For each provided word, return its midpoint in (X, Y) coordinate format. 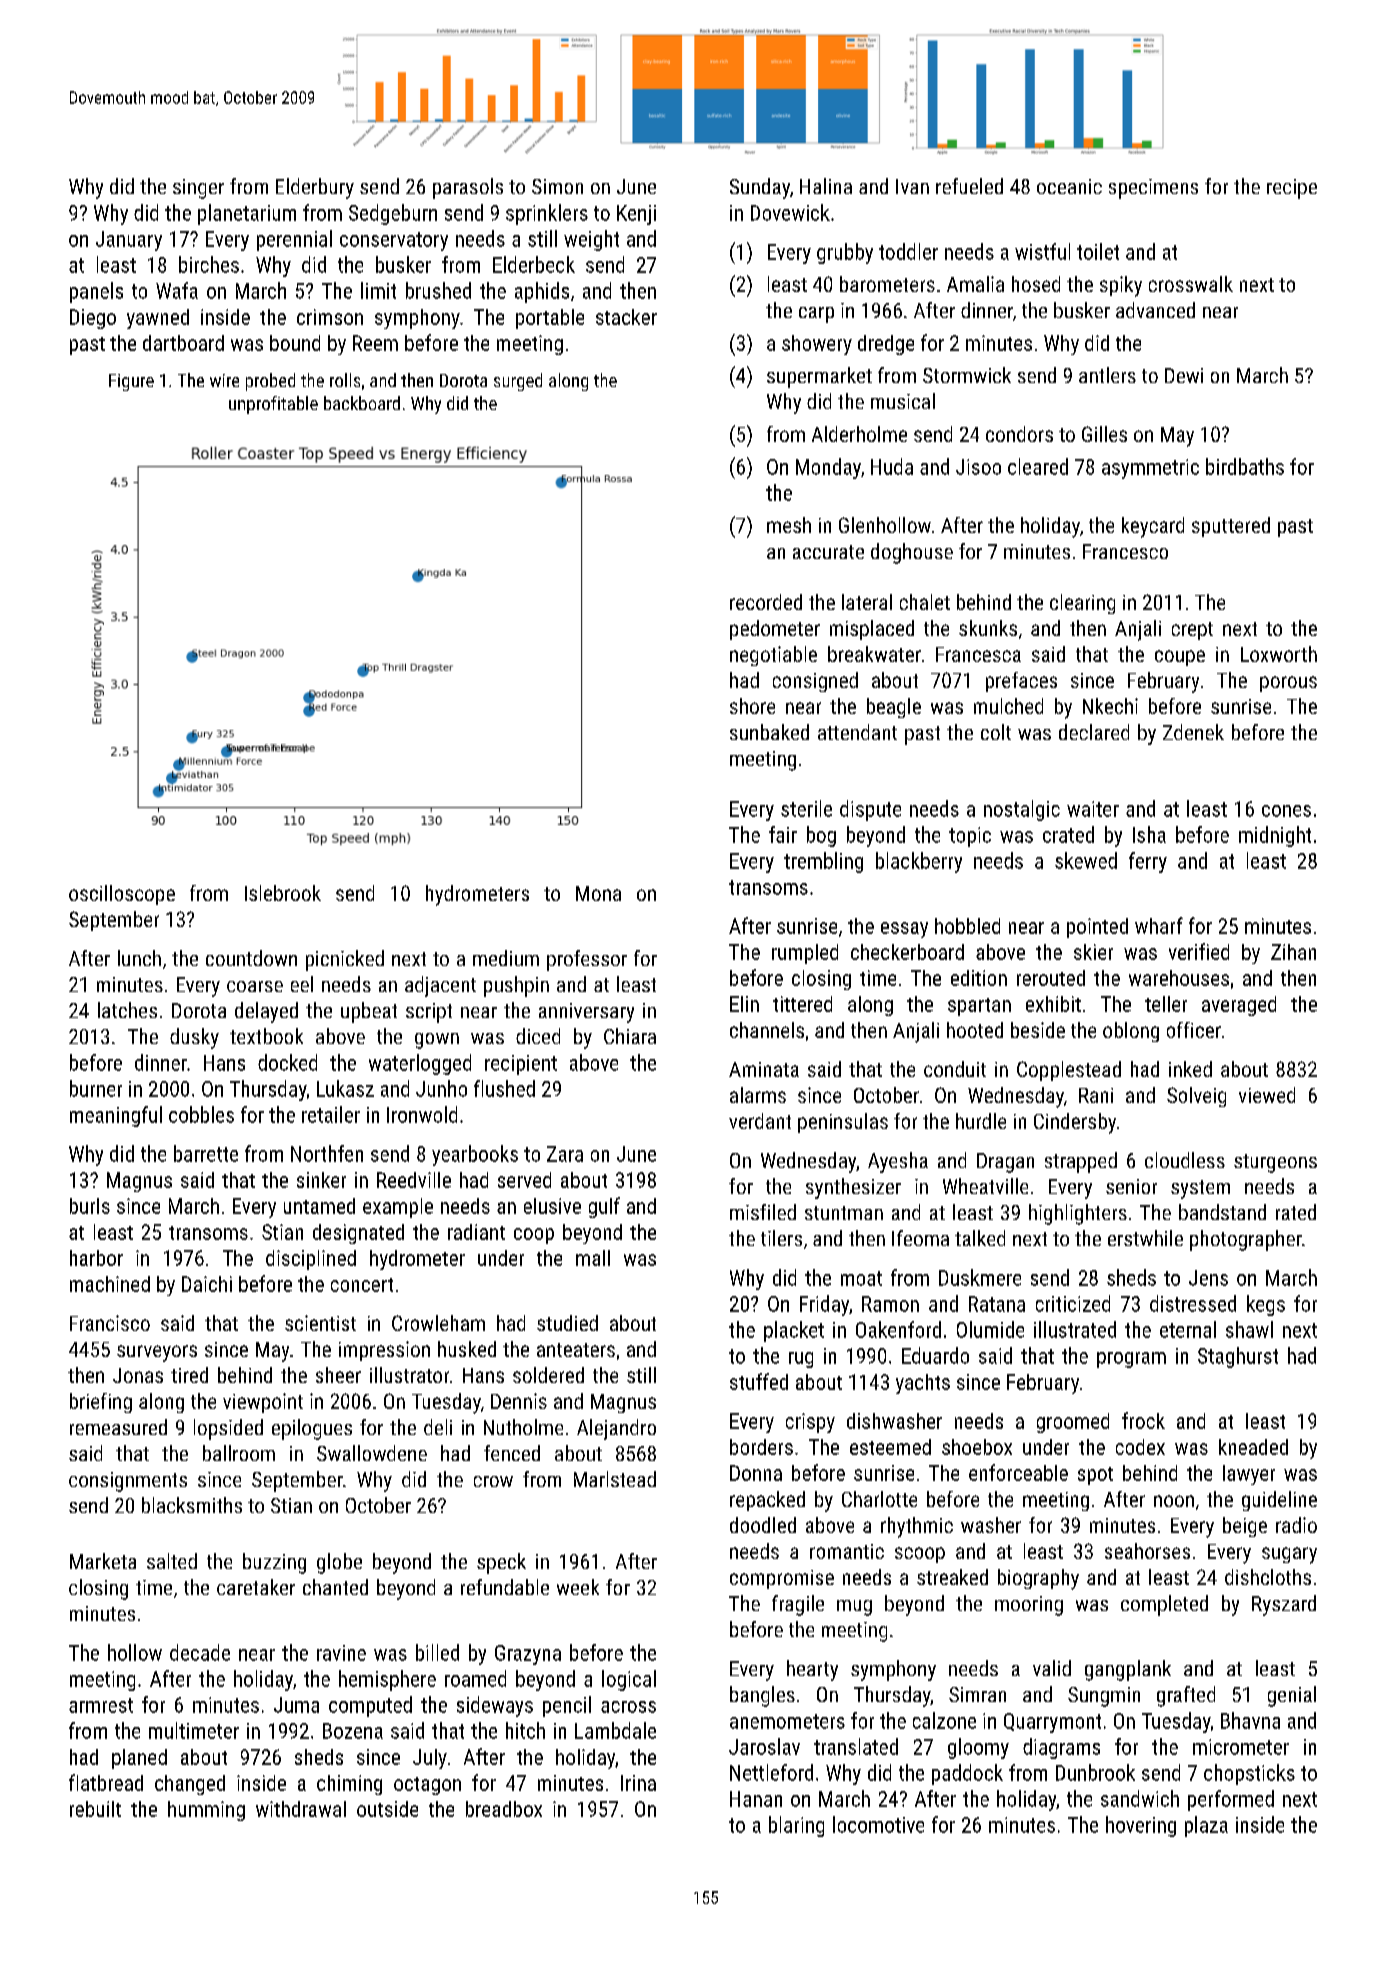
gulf (604, 1207)
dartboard (183, 343)
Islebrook (283, 893)
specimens (1153, 189)
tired (189, 1375)
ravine (341, 1653)
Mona (598, 893)
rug (801, 1360)
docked (287, 1062)
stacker (626, 317)
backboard (362, 403)
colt (996, 732)
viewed (1267, 1095)
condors (1019, 434)
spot (1095, 1476)
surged (518, 382)
